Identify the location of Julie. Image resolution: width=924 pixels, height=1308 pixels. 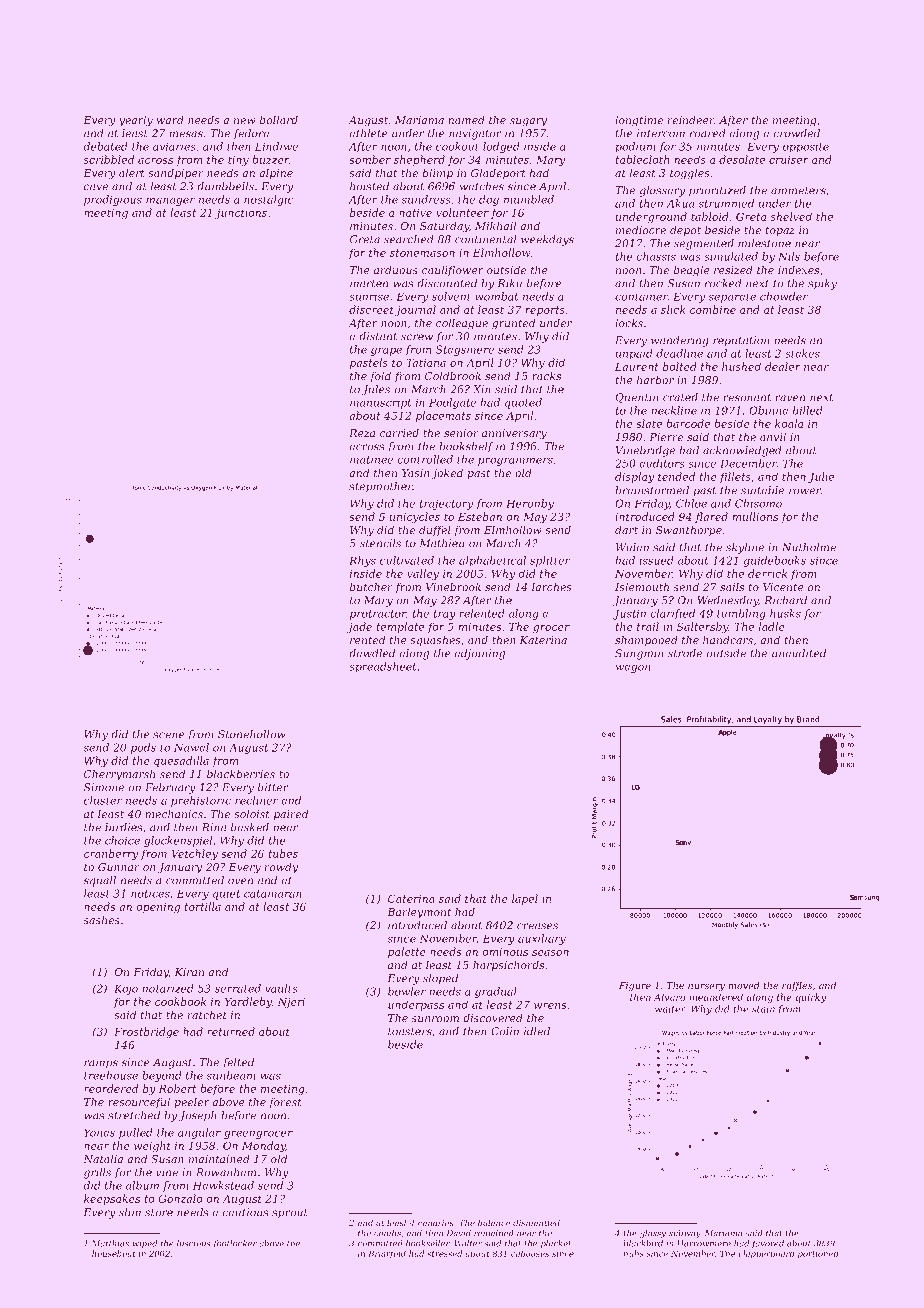
(821, 477).
